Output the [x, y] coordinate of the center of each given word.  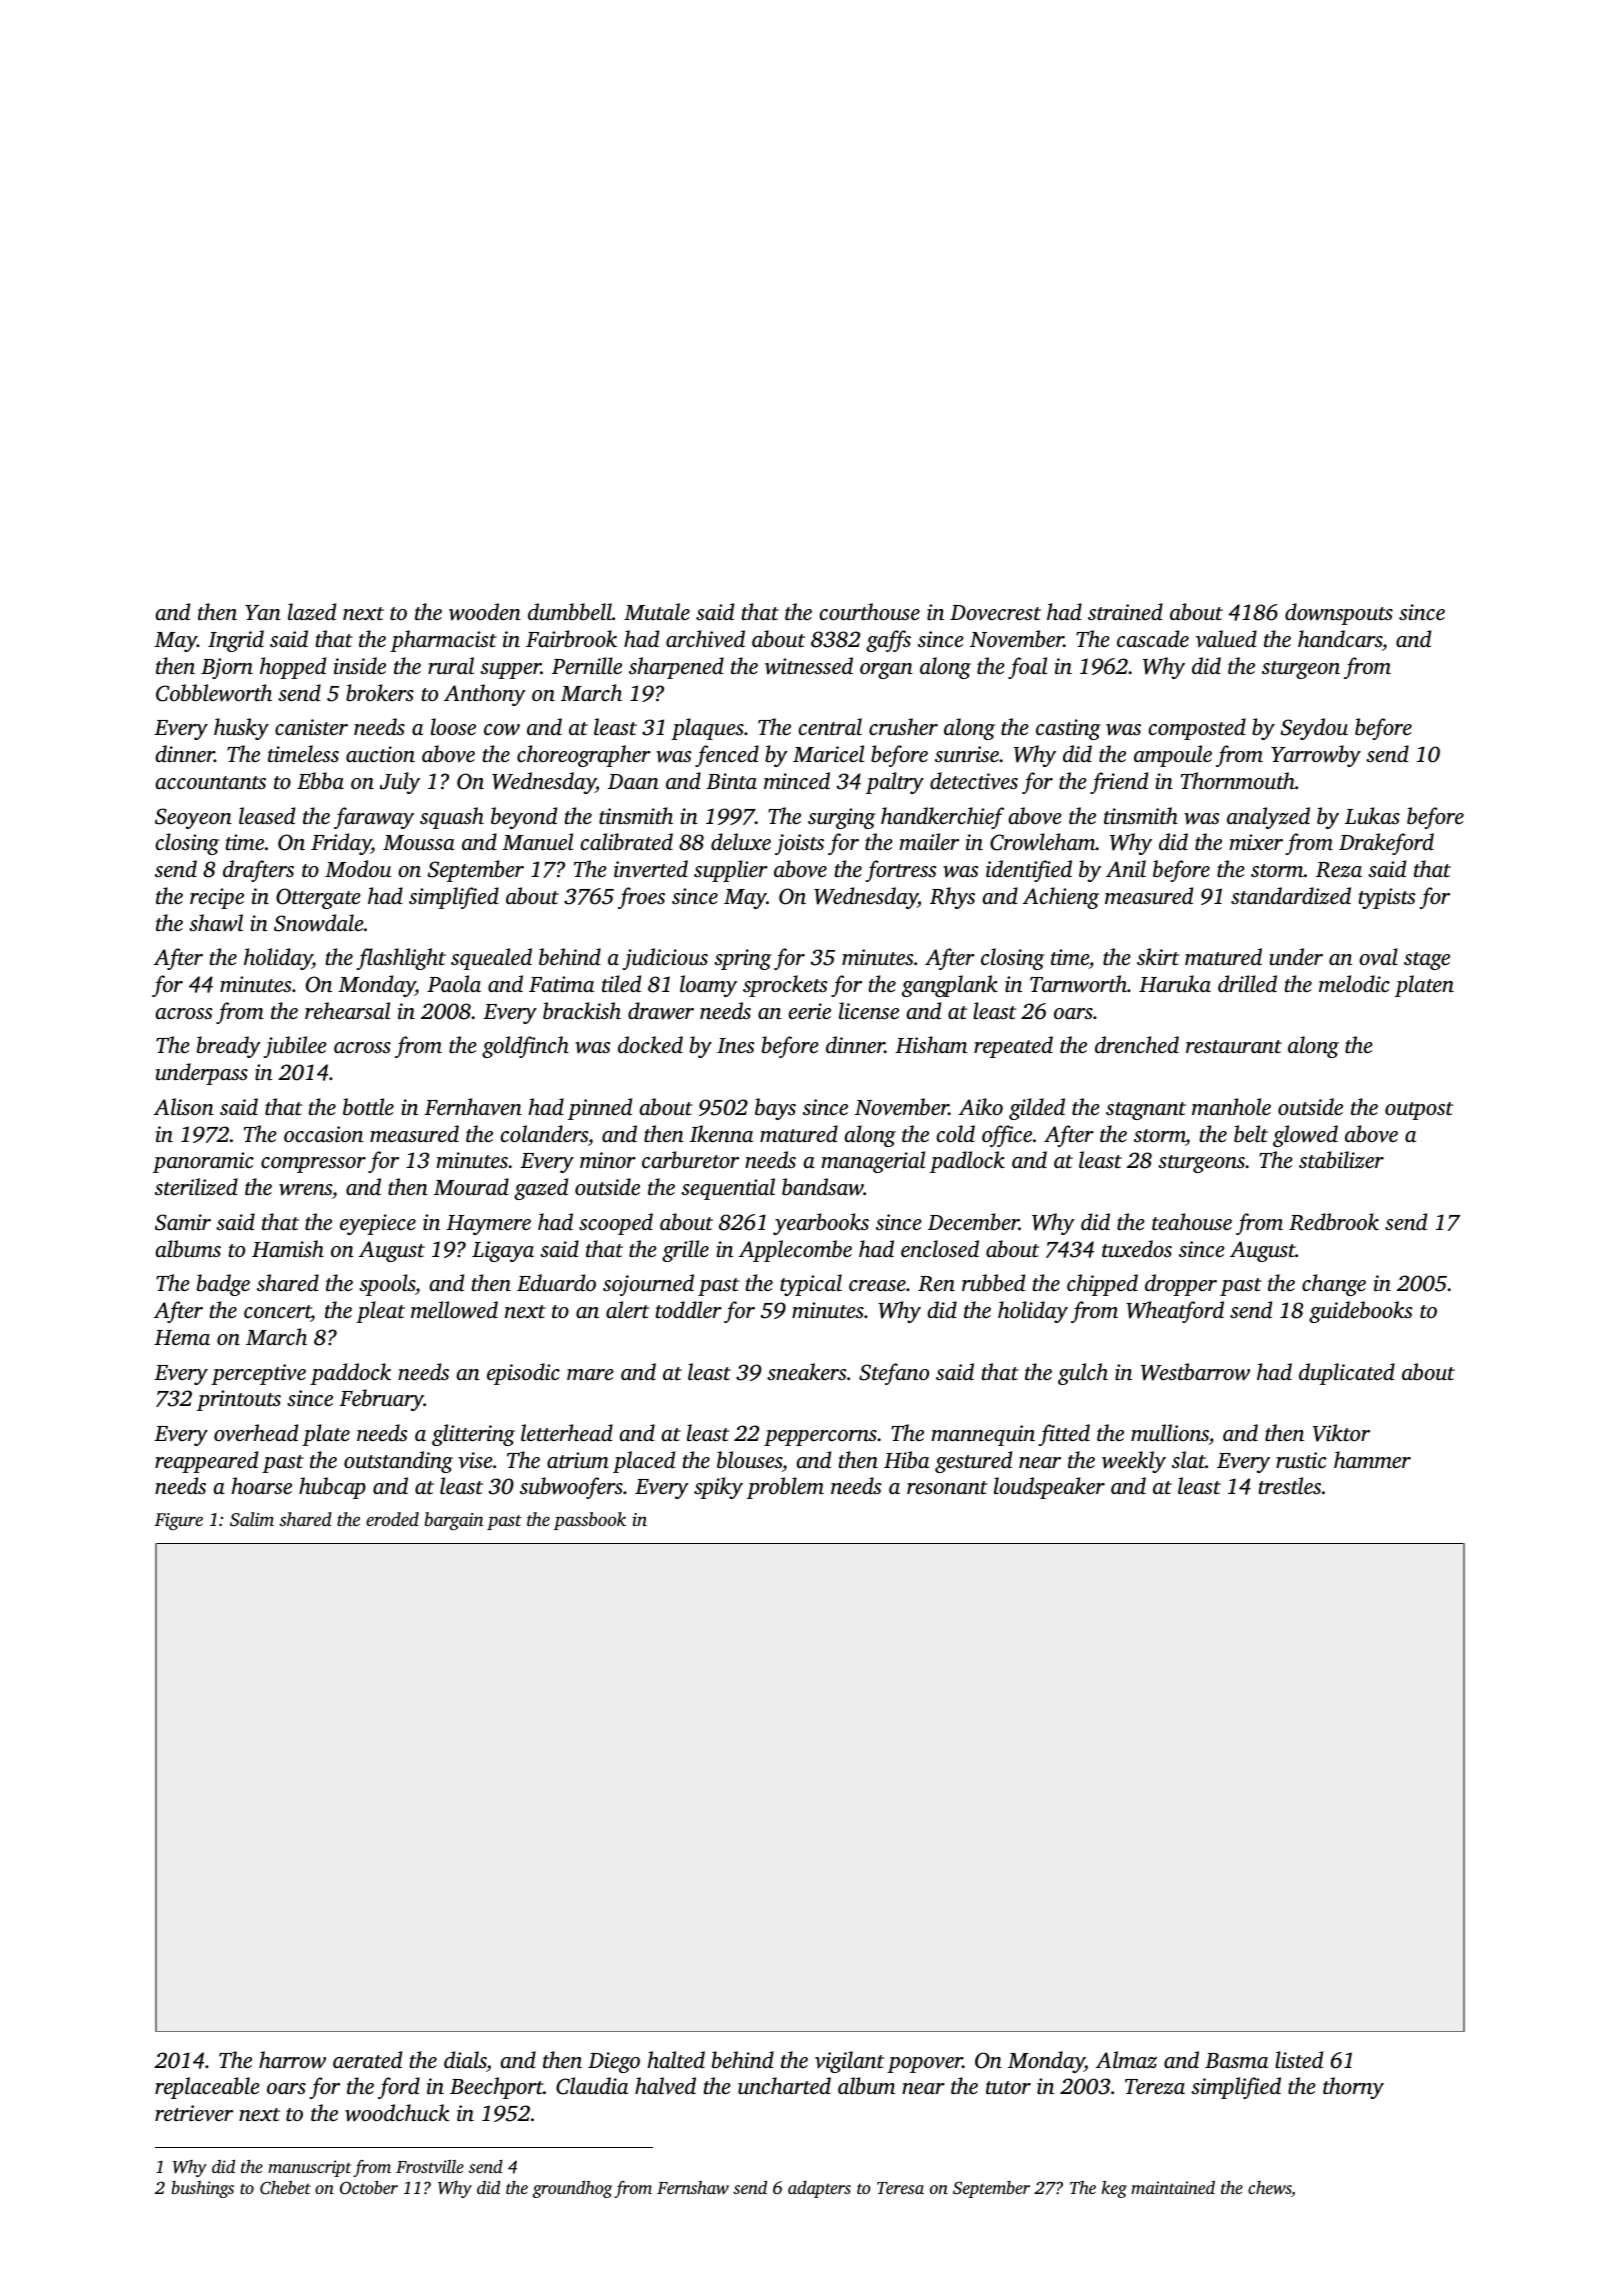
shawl [216, 923]
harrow [292, 2060]
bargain [454, 1521]
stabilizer [1341, 1160]
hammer [1372, 1459]
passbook [590, 1521]
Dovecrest [995, 613]
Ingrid [236, 641]
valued [1226, 638]
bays [775, 1109]
